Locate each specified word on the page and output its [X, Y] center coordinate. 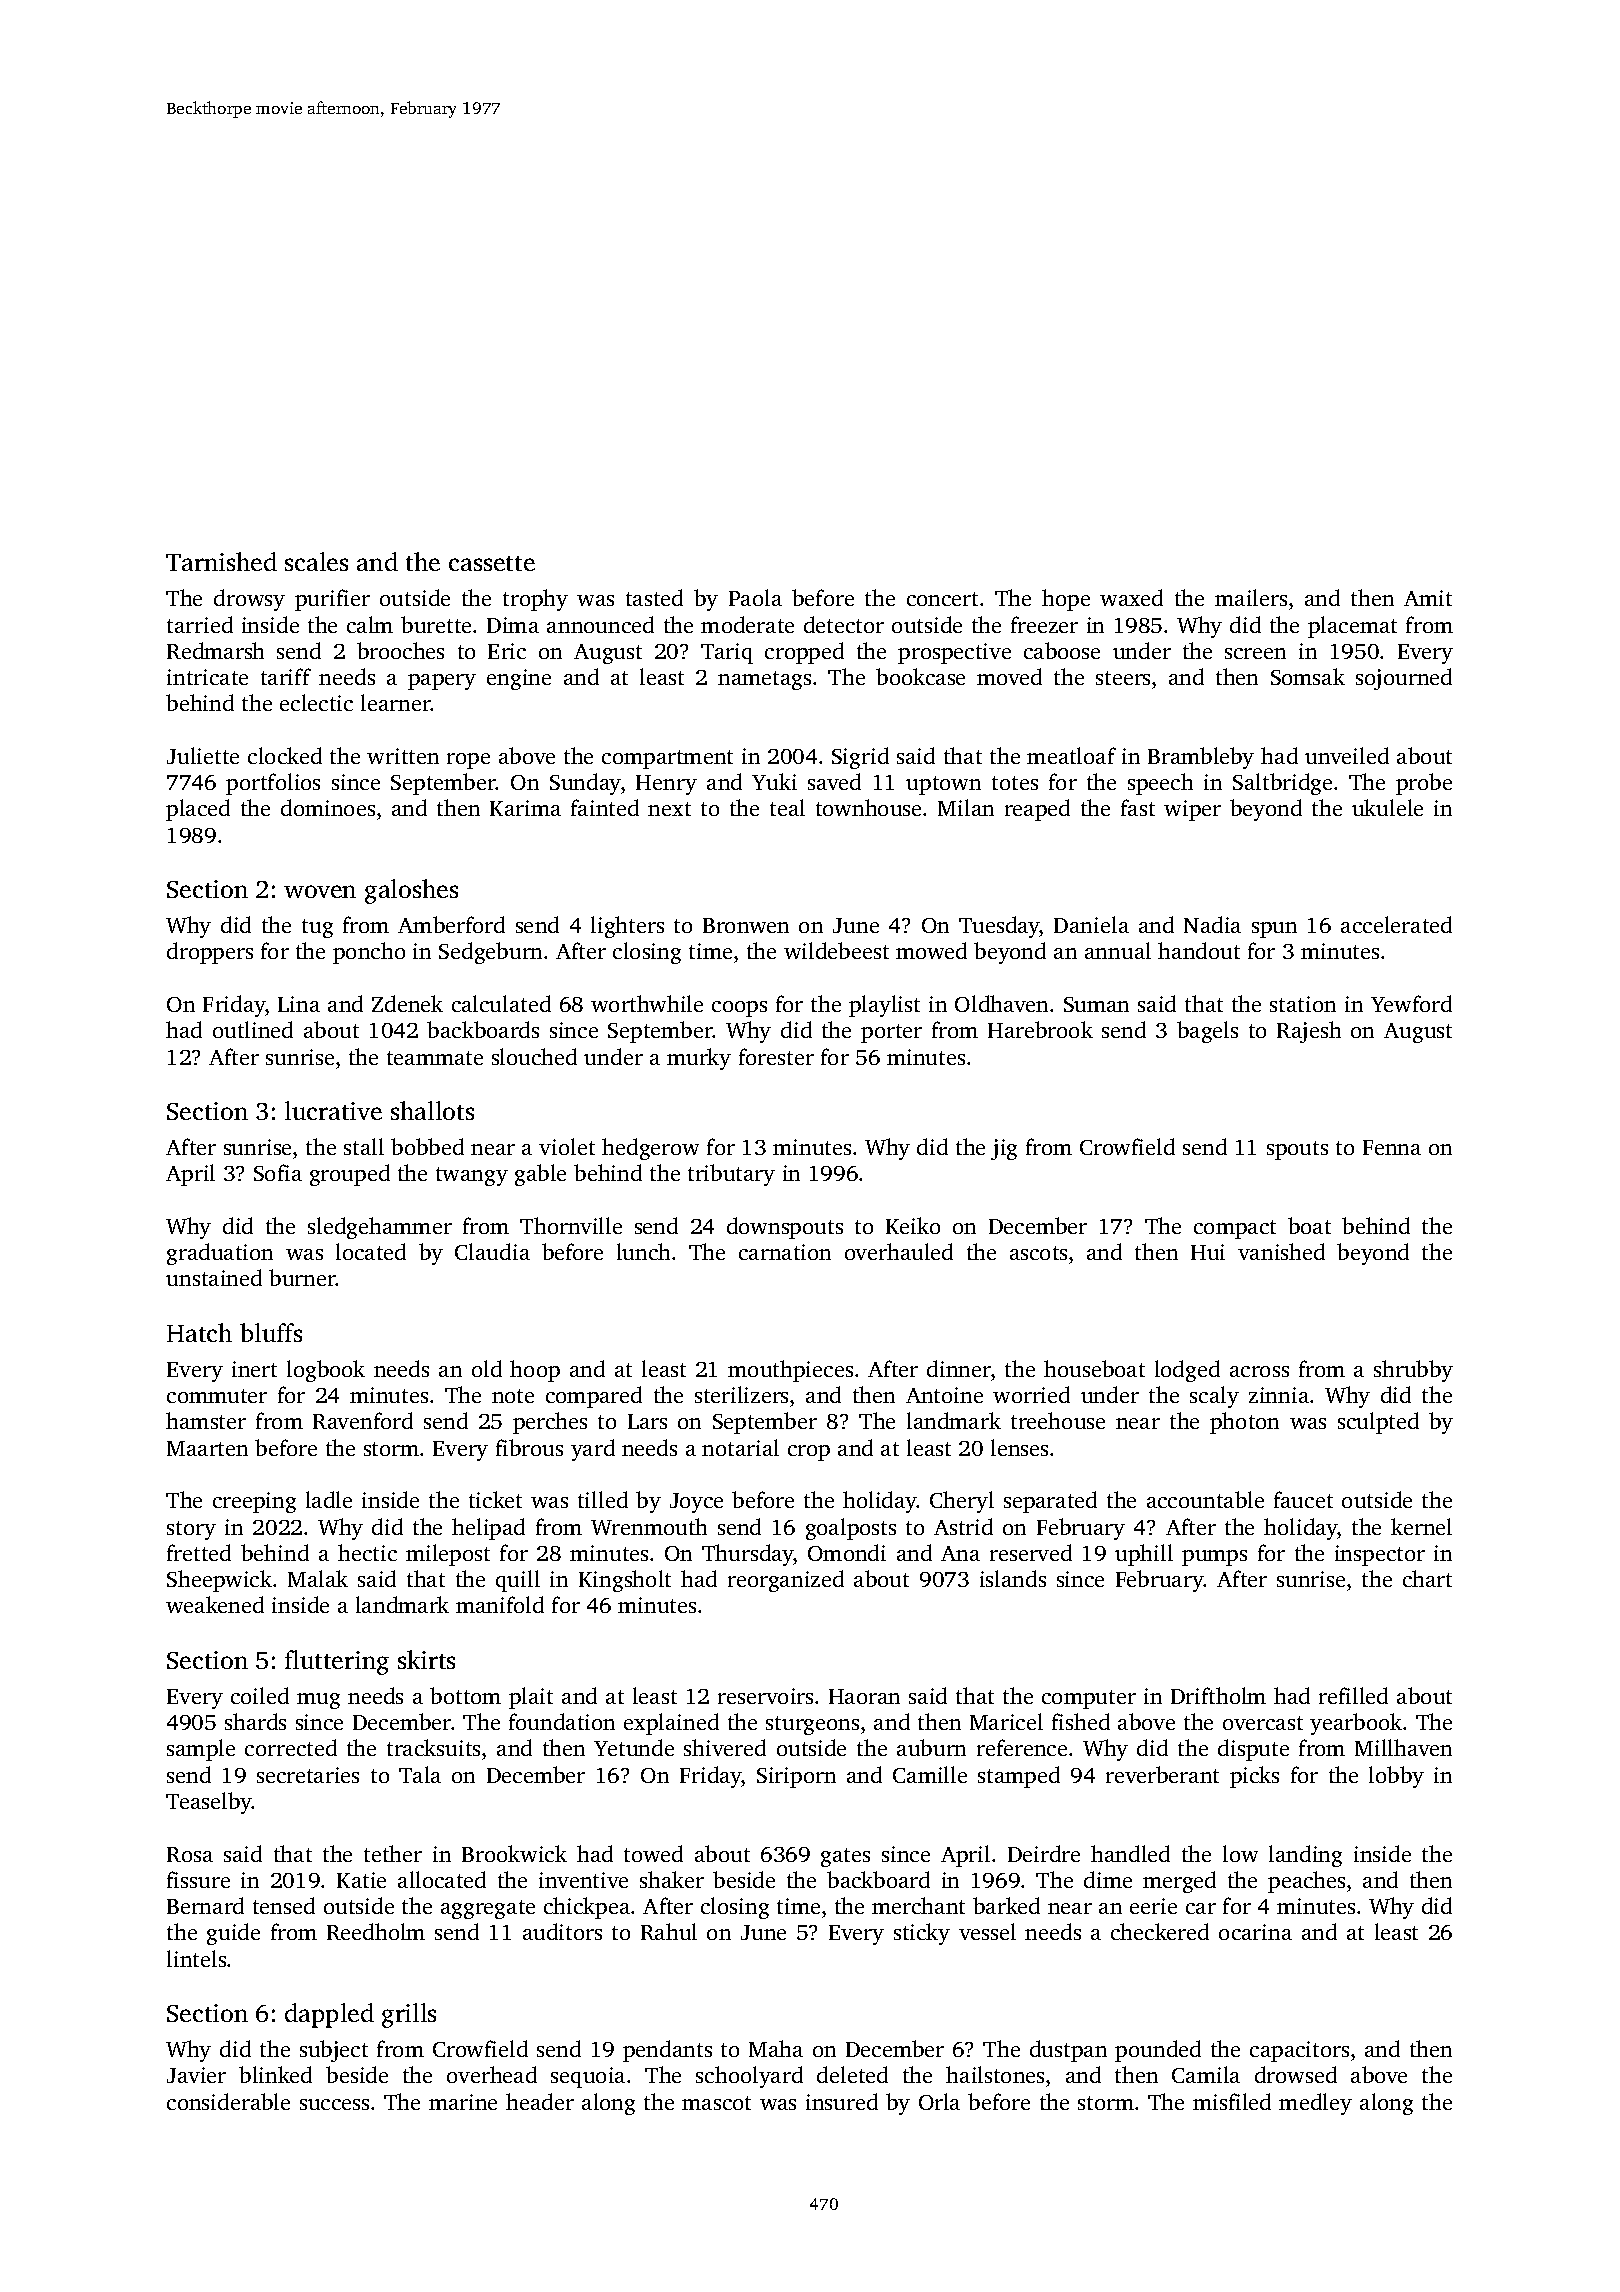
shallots [432, 1110]
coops [739, 1009]
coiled [260, 1695]
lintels [196, 1958]
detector [844, 624]
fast [1138, 807]
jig [1004, 1149]
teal [787, 807]
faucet [1303, 1499]
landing [1305, 1856]
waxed [1131, 597]
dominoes [328, 807]
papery [442, 682]
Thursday [748, 1555]
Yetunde [634, 1747]
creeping [254, 1502]
